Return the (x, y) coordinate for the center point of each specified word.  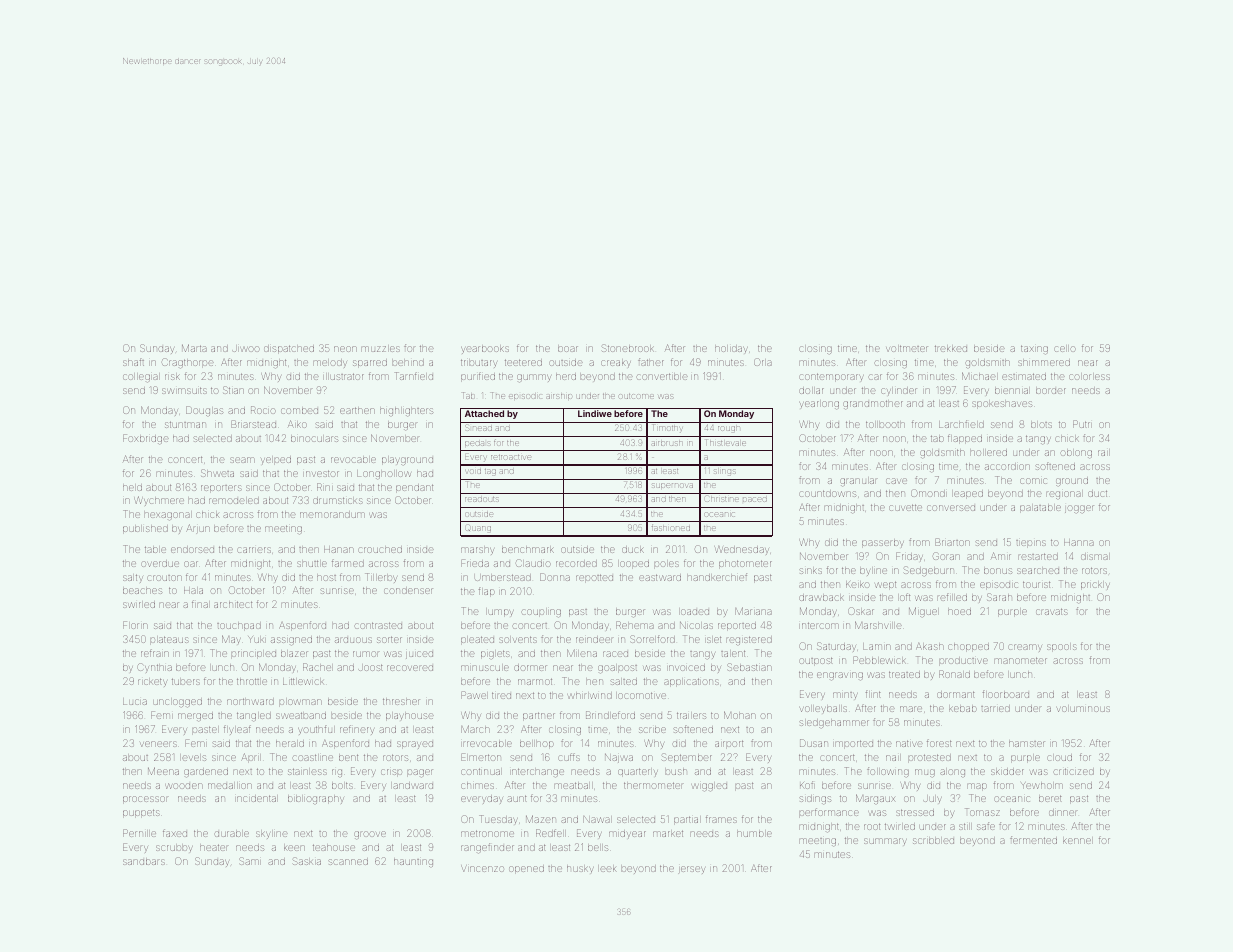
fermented (1033, 840)
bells (598, 848)
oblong (1076, 453)
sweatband (301, 715)
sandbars (144, 862)
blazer (294, 654)
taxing (1034, 349)
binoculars (314, 439)
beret (1050, 798)
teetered (523, 362)
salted (624, 681)
